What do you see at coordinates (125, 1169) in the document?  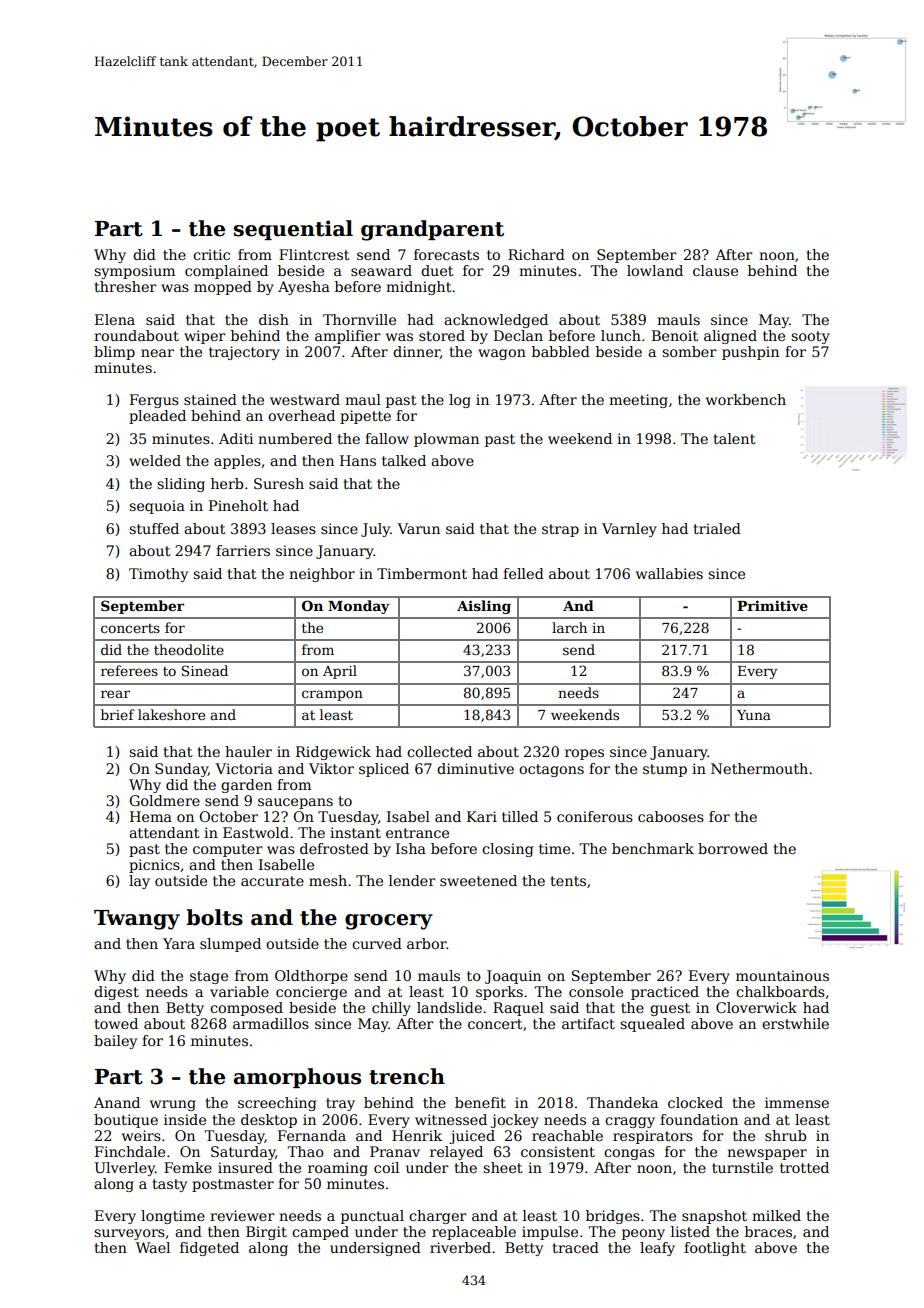 I see `Ulverley` at bounding box center [125, 1169].
